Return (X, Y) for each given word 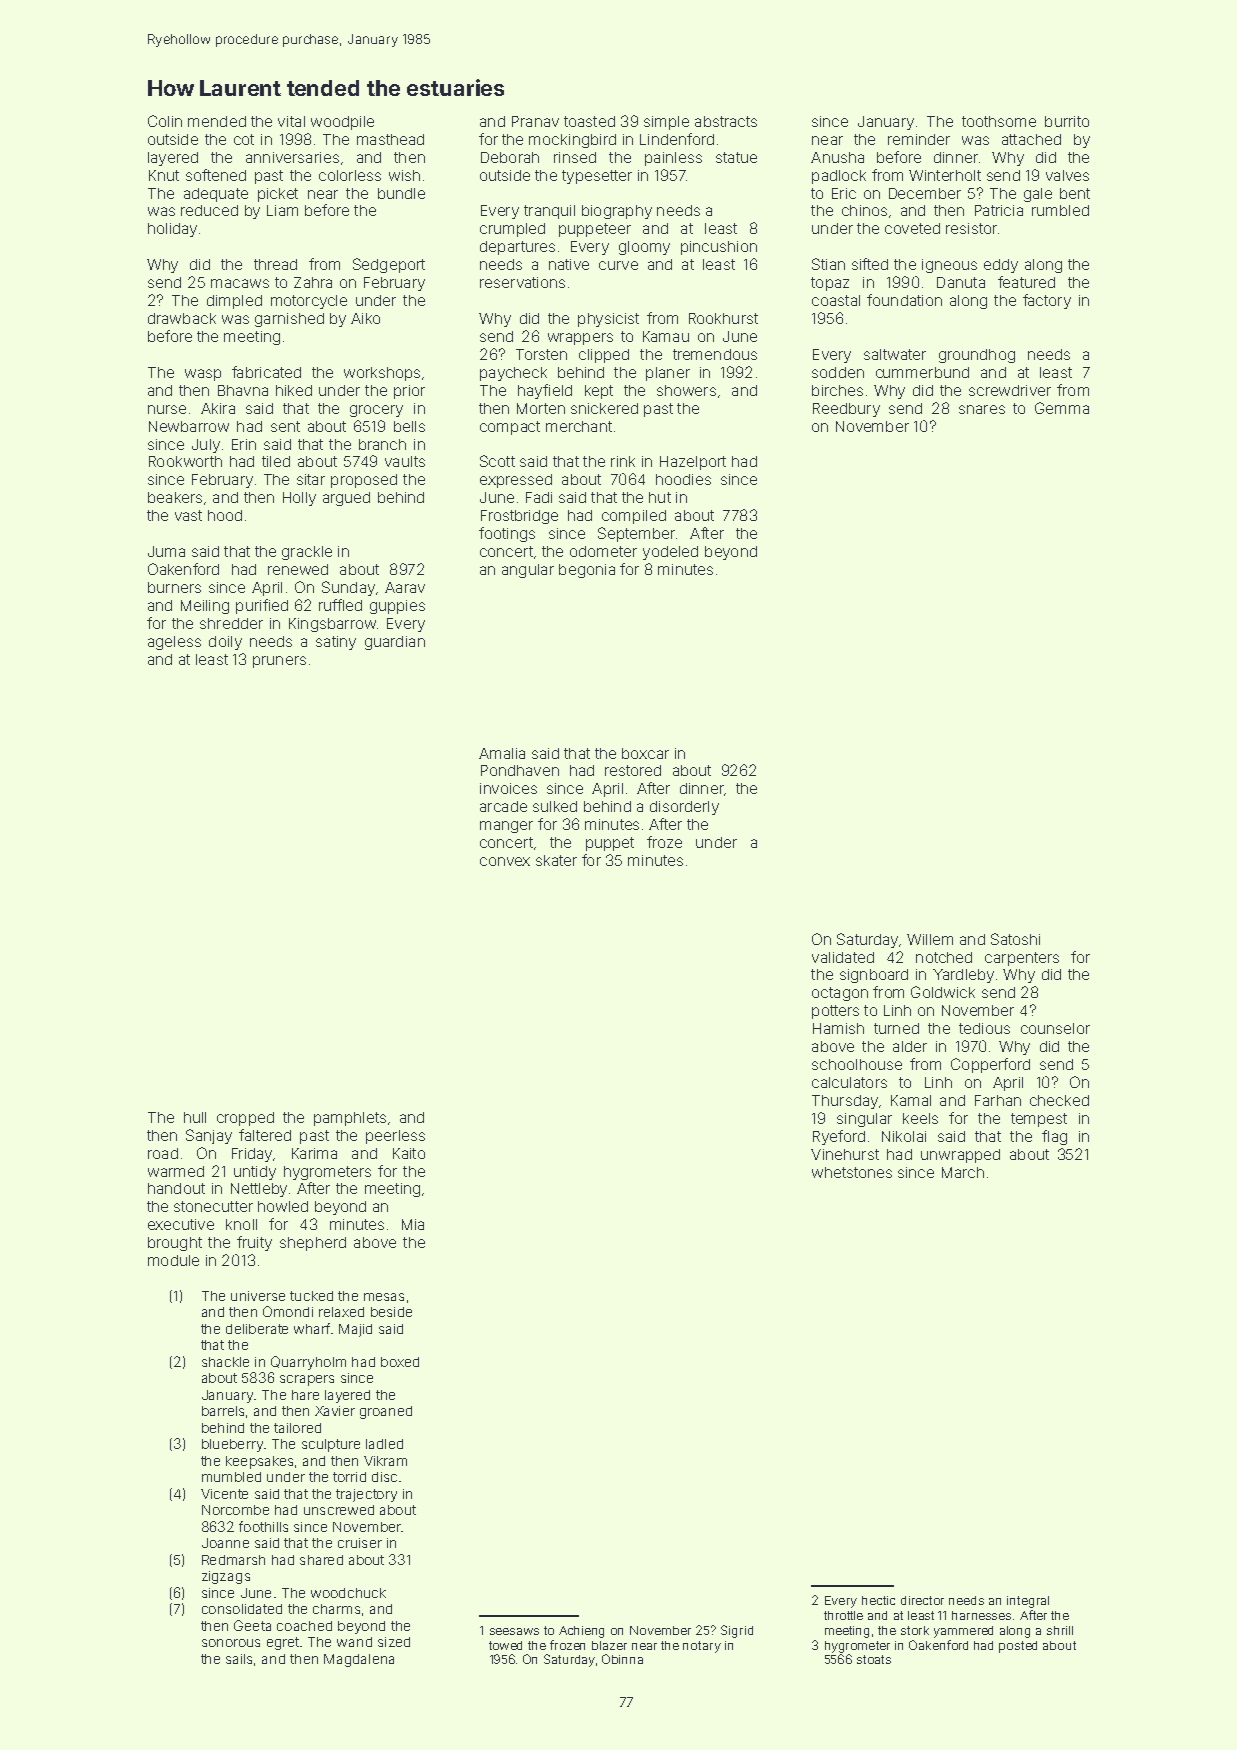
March (963, 1172)
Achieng (581, 1632)
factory (1047, 301)
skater (556, 860)
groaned (386, 1412)
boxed (400, 1362)
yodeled (670, 553)
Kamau (666, 336)
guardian (395, 643)
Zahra (313, 282)
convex (505, 861)
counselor (1055, 1028)
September (636, 534)
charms (336, 1609)
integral (1028, 1602)
